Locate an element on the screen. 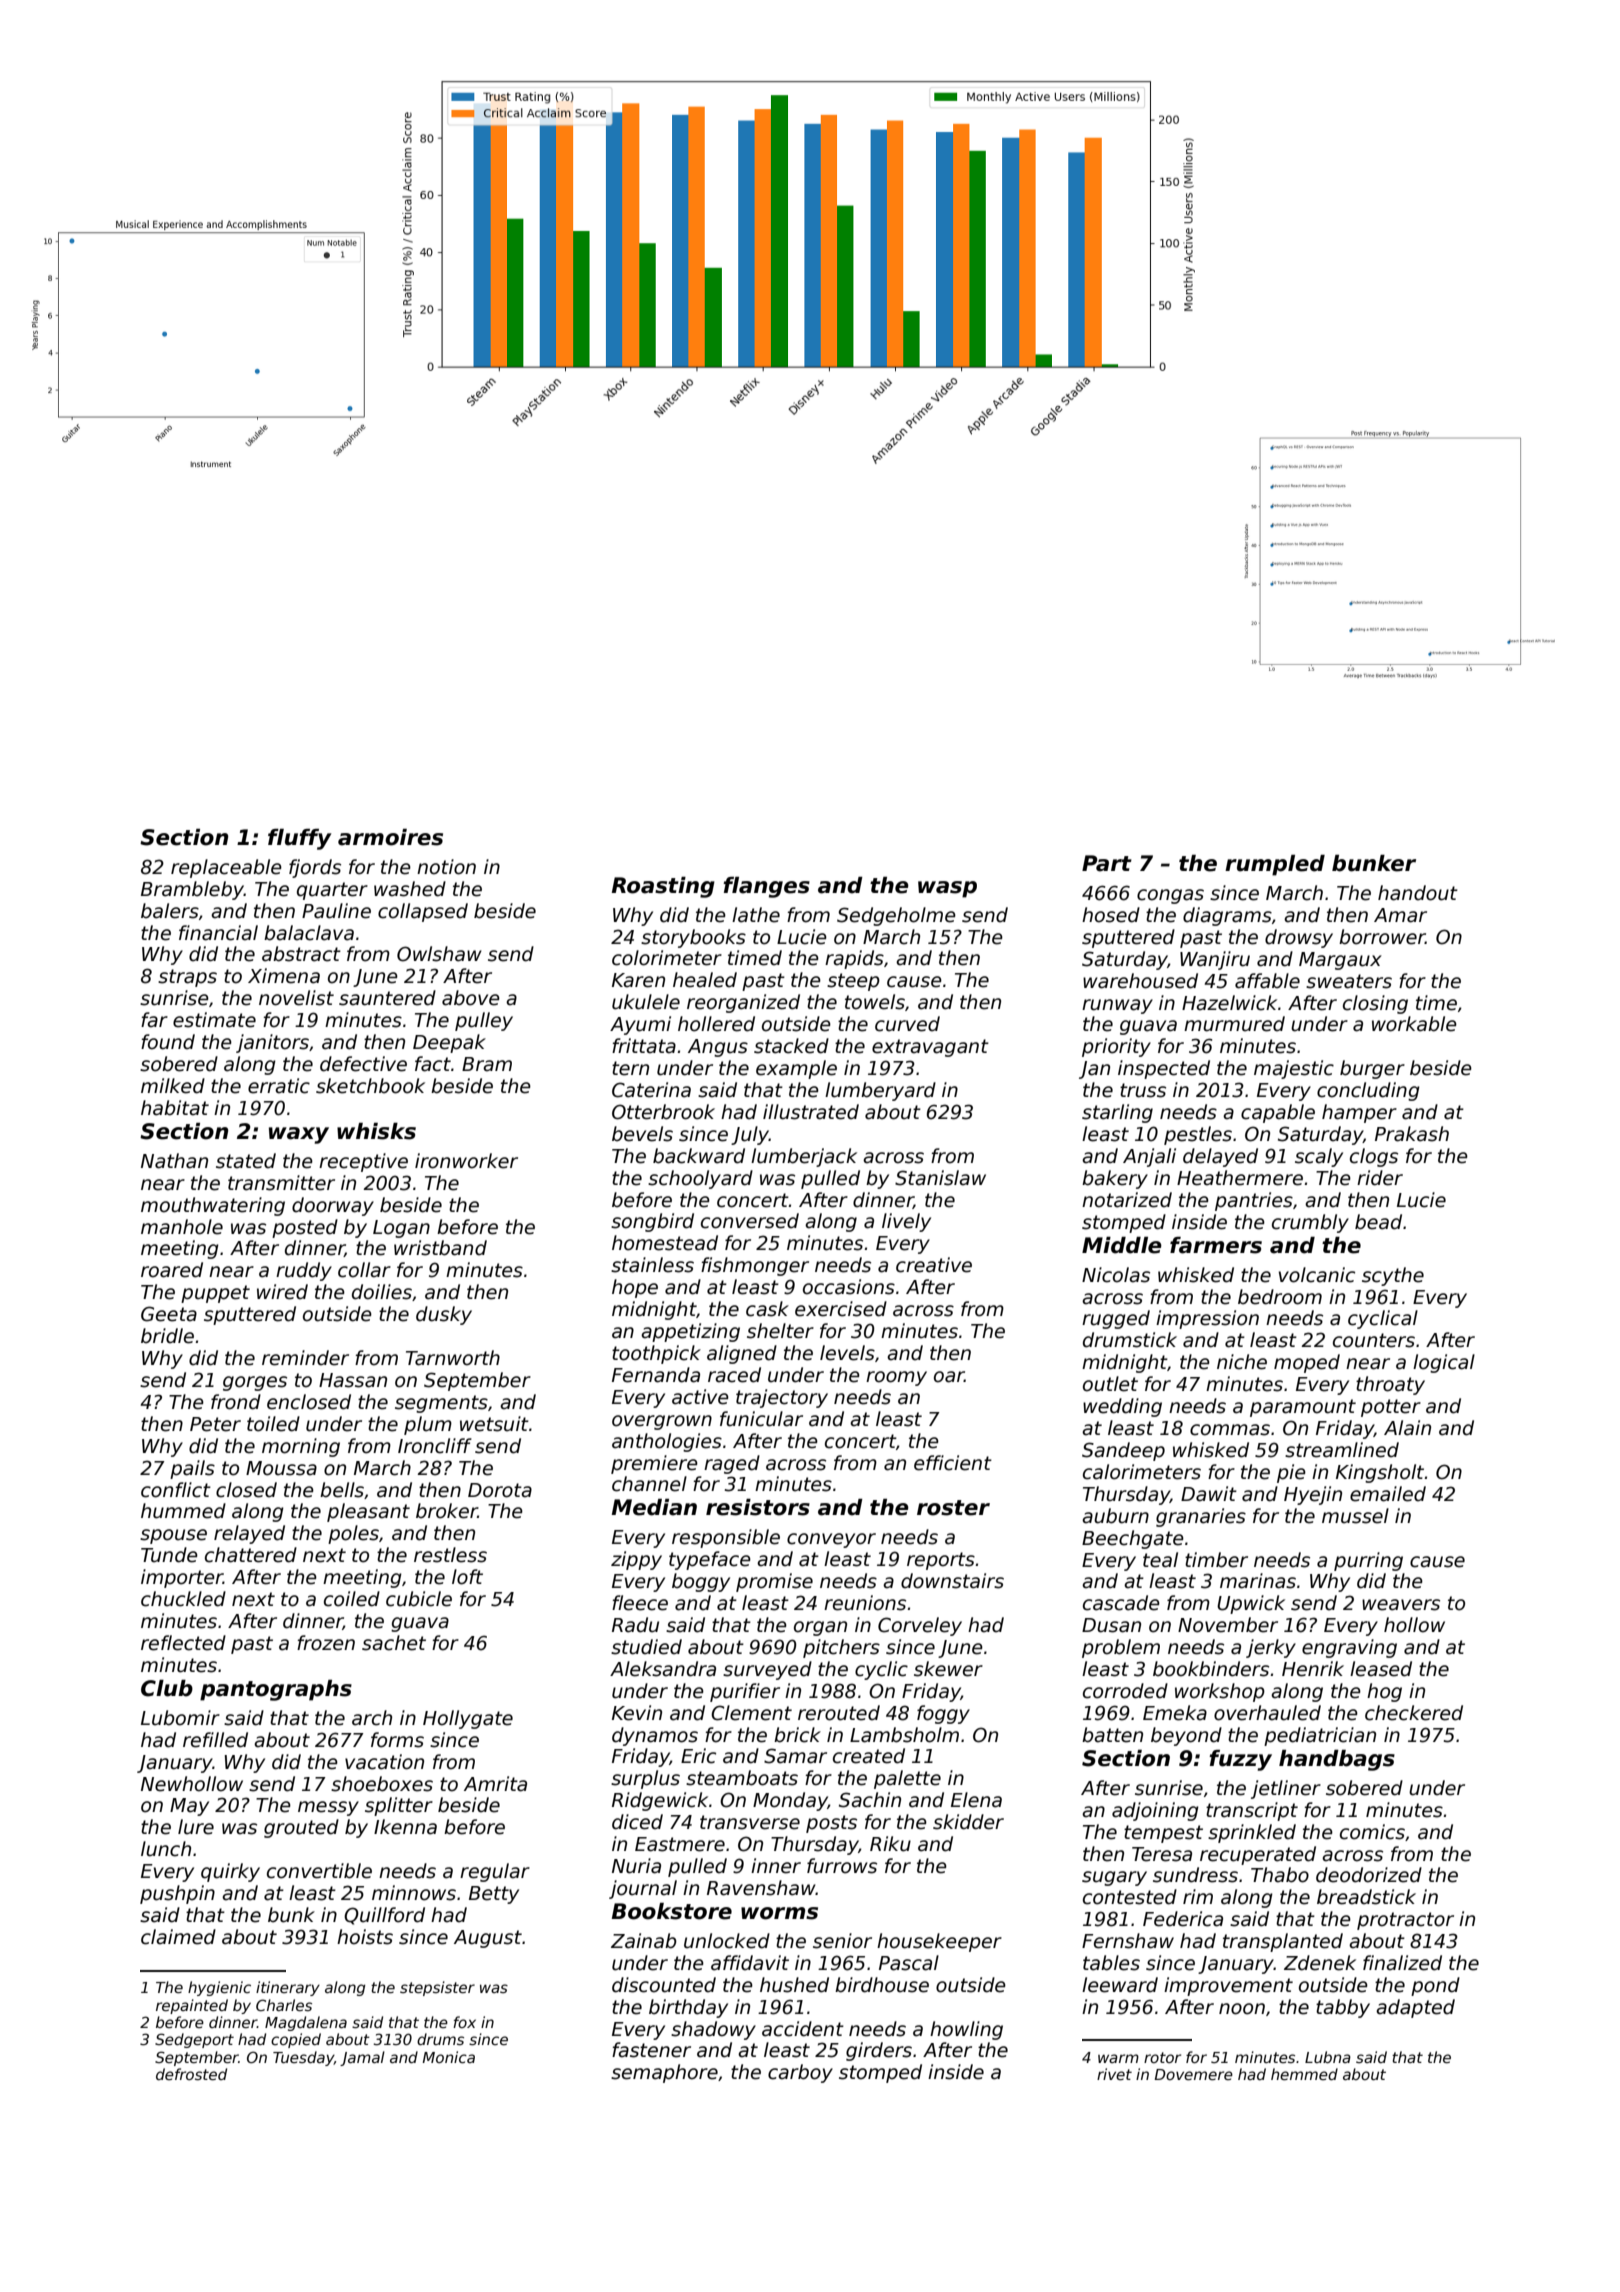 This screenshot has height=2292, width=1620. steep is located at coordinates (853, 982).
